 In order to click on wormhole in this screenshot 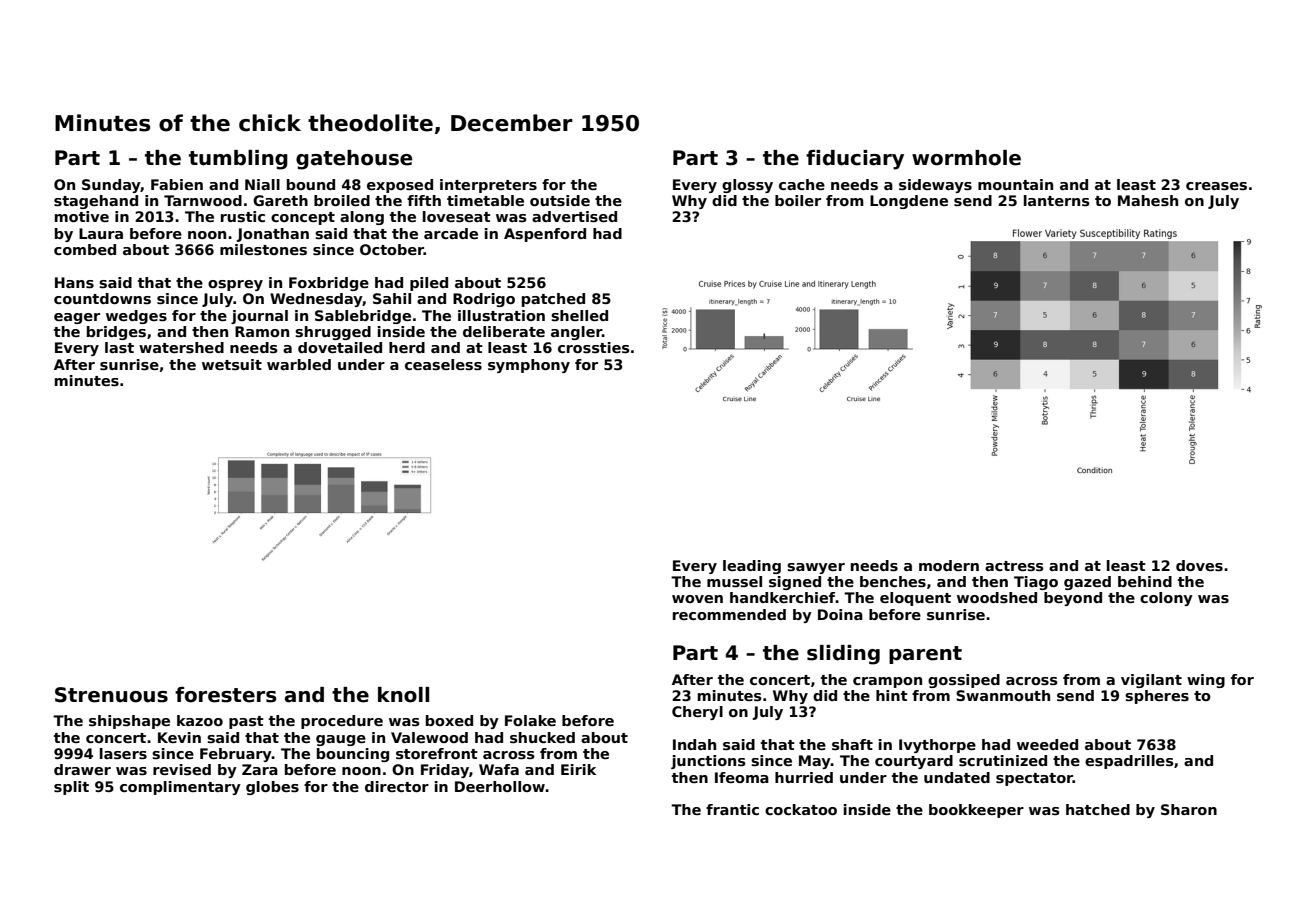, I will do `click(966, 158)`.
